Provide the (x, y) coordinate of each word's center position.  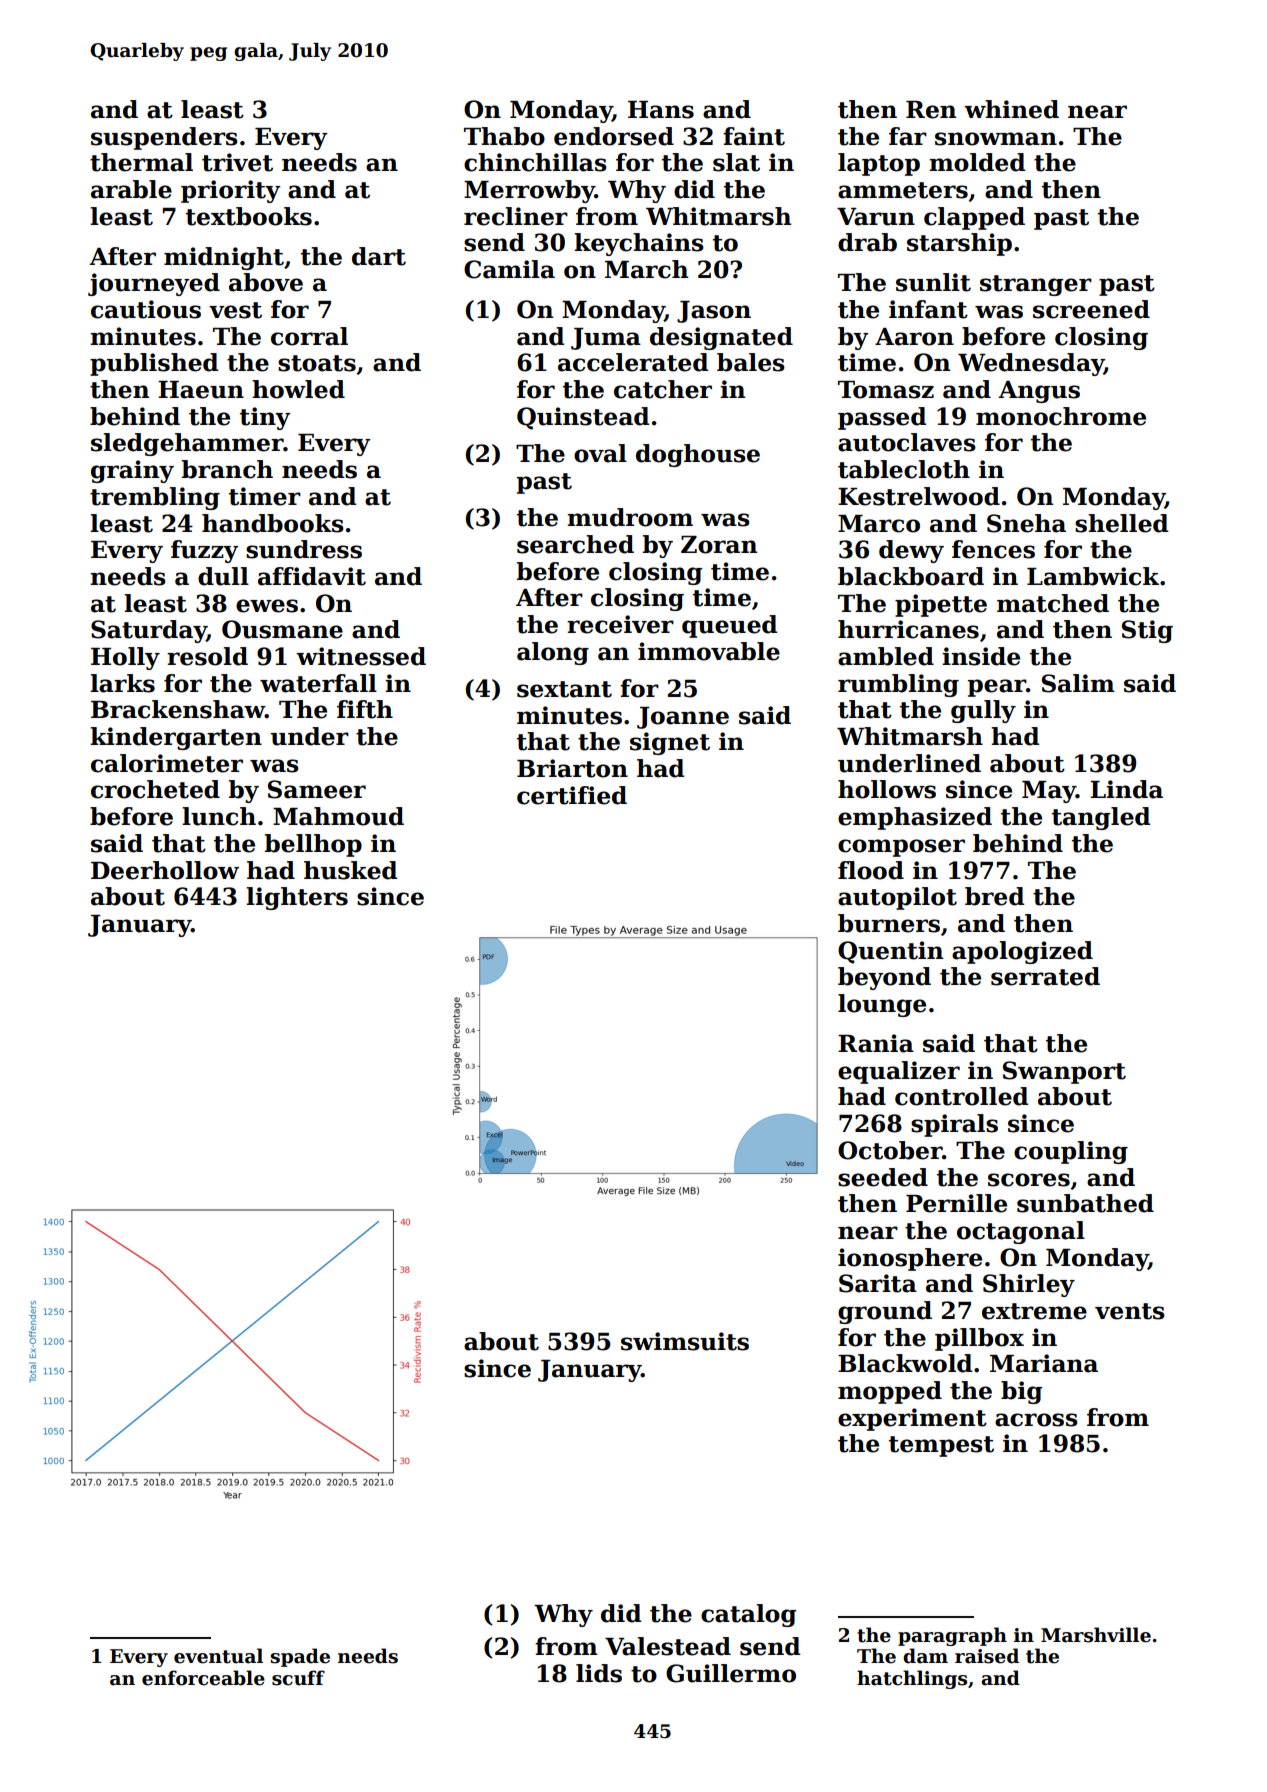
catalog (749, 1615)
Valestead (668, 1646)
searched (575, 544)
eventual (218, 1656)
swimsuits (685, 1341)
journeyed (154, 284)
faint (754, 136)
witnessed (361, 656)
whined (1011, 109)
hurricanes (908, 629)
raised (987, 1656)
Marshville (1096, 1635)
